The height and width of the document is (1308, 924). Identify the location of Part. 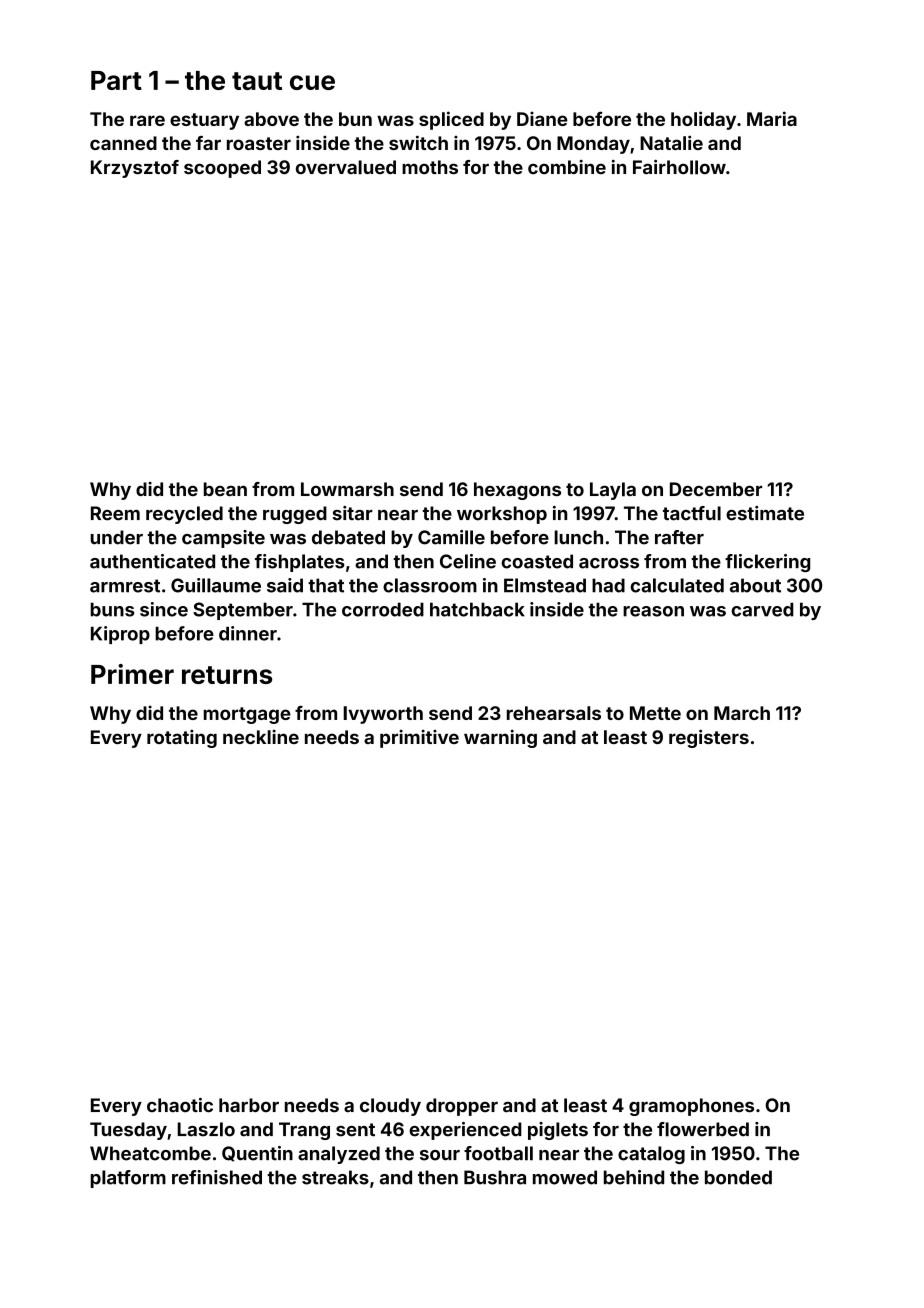
(116, 80).
